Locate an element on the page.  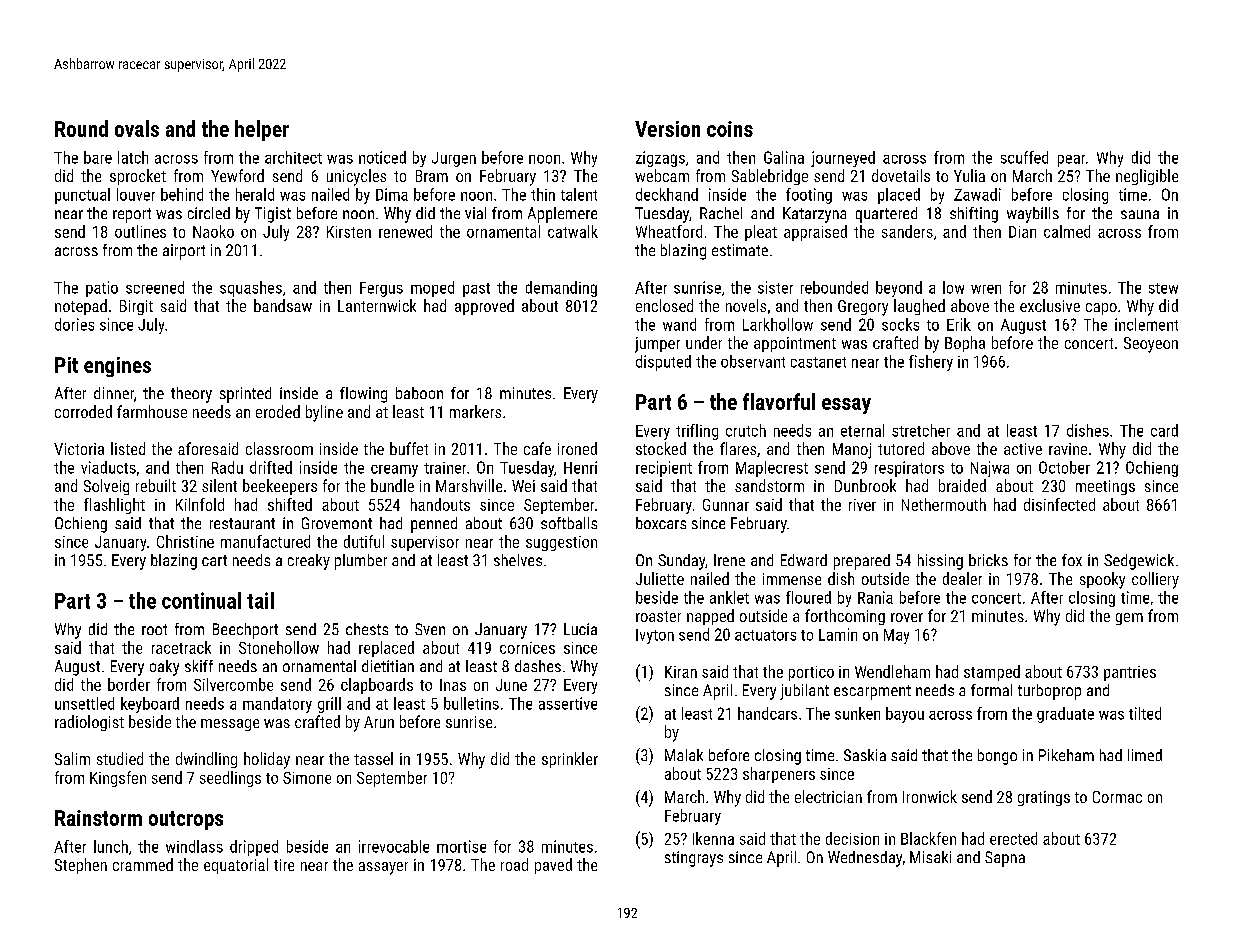
Kirsten is located at coordinates (349, 232).
